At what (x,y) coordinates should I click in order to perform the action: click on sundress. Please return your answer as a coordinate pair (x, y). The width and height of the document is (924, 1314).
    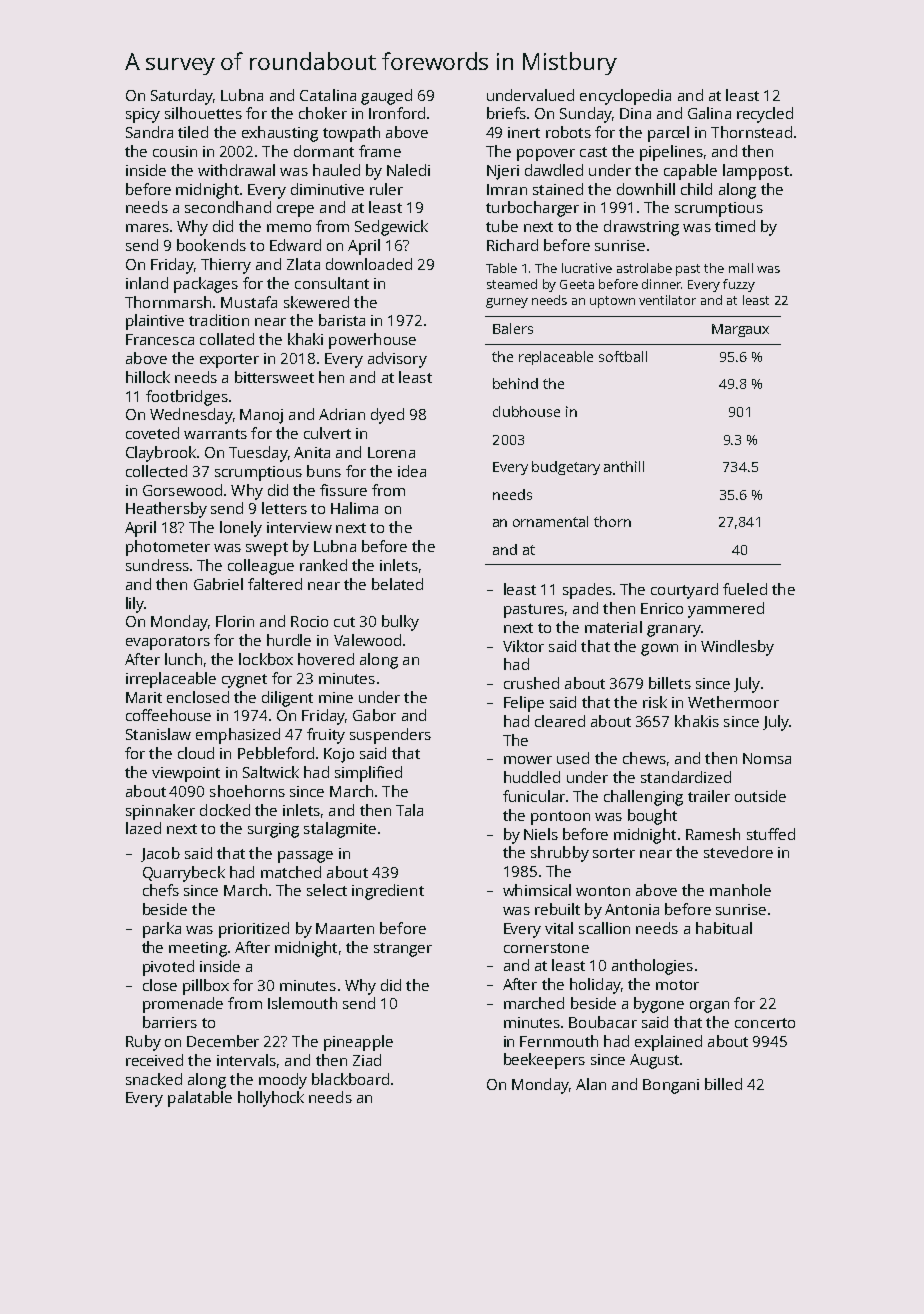
    Looking at the image, I should click on (157, 565).
